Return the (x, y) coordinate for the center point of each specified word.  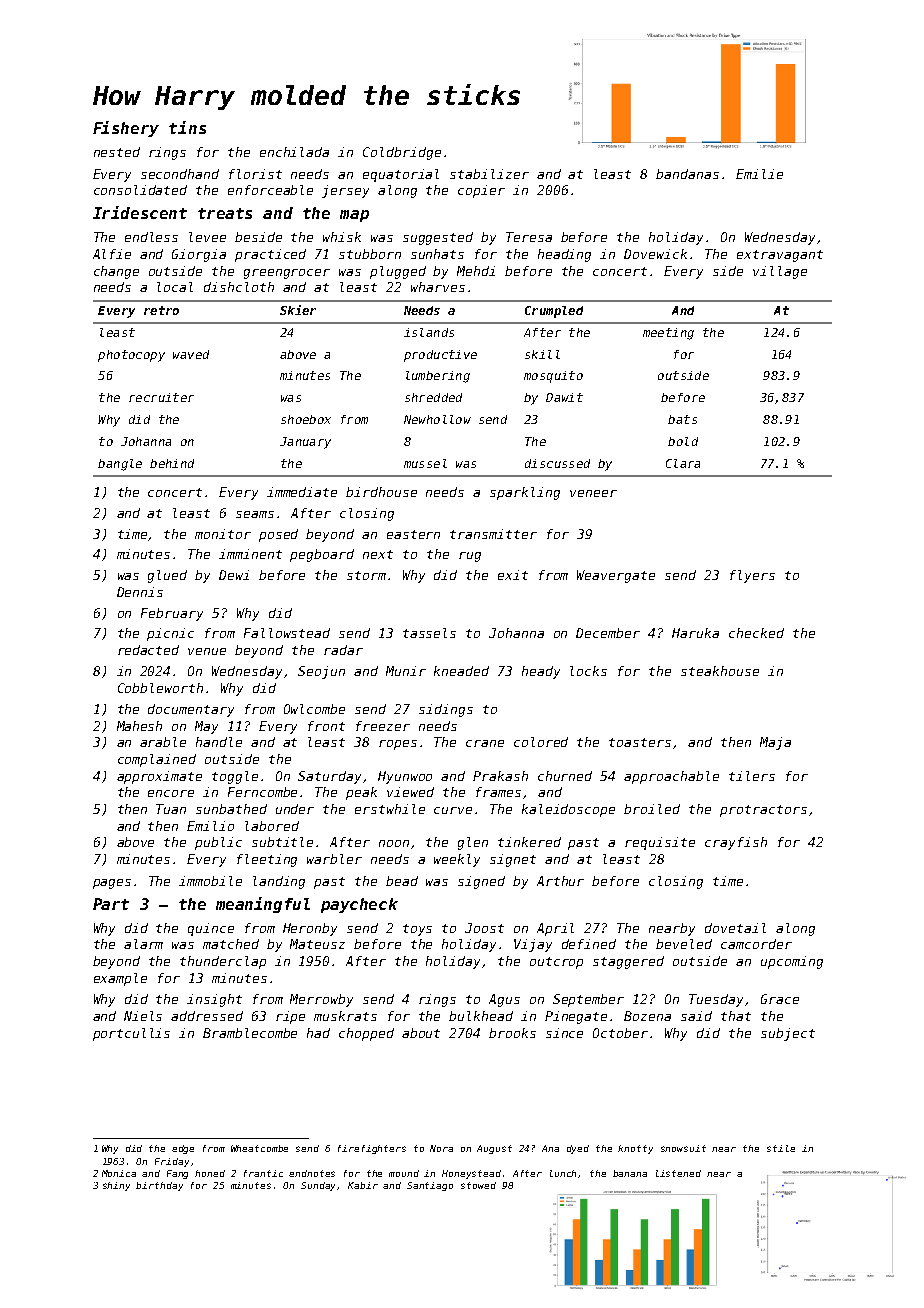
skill (542, 354)
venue (207, 651)
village (780, 272)
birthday (159, 1186)
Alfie (112, 254)
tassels (429, 633)
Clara (683, 463)
